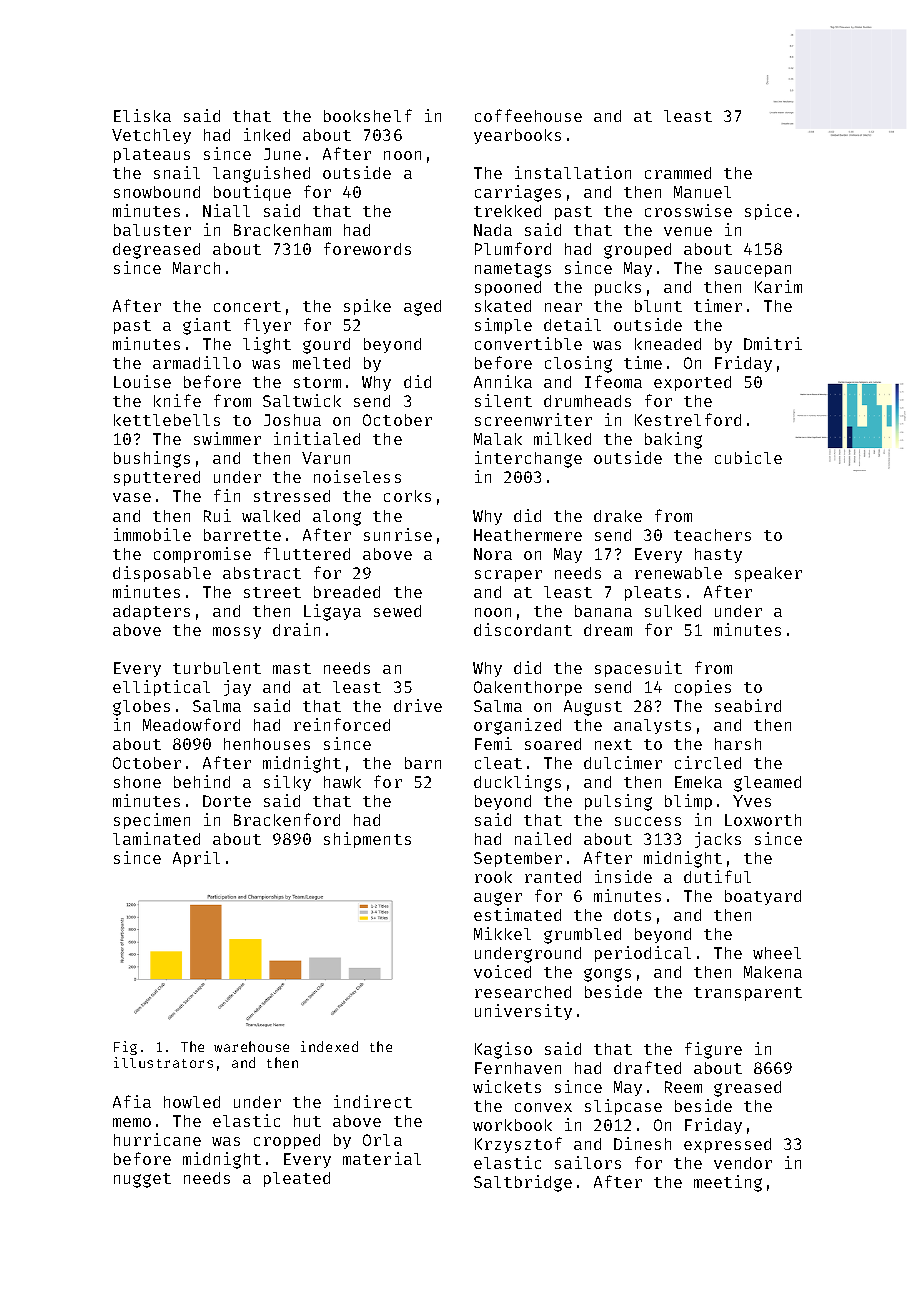  Describe the element at coordinates (142, 381) in the document. I see `Louise` at that location.
